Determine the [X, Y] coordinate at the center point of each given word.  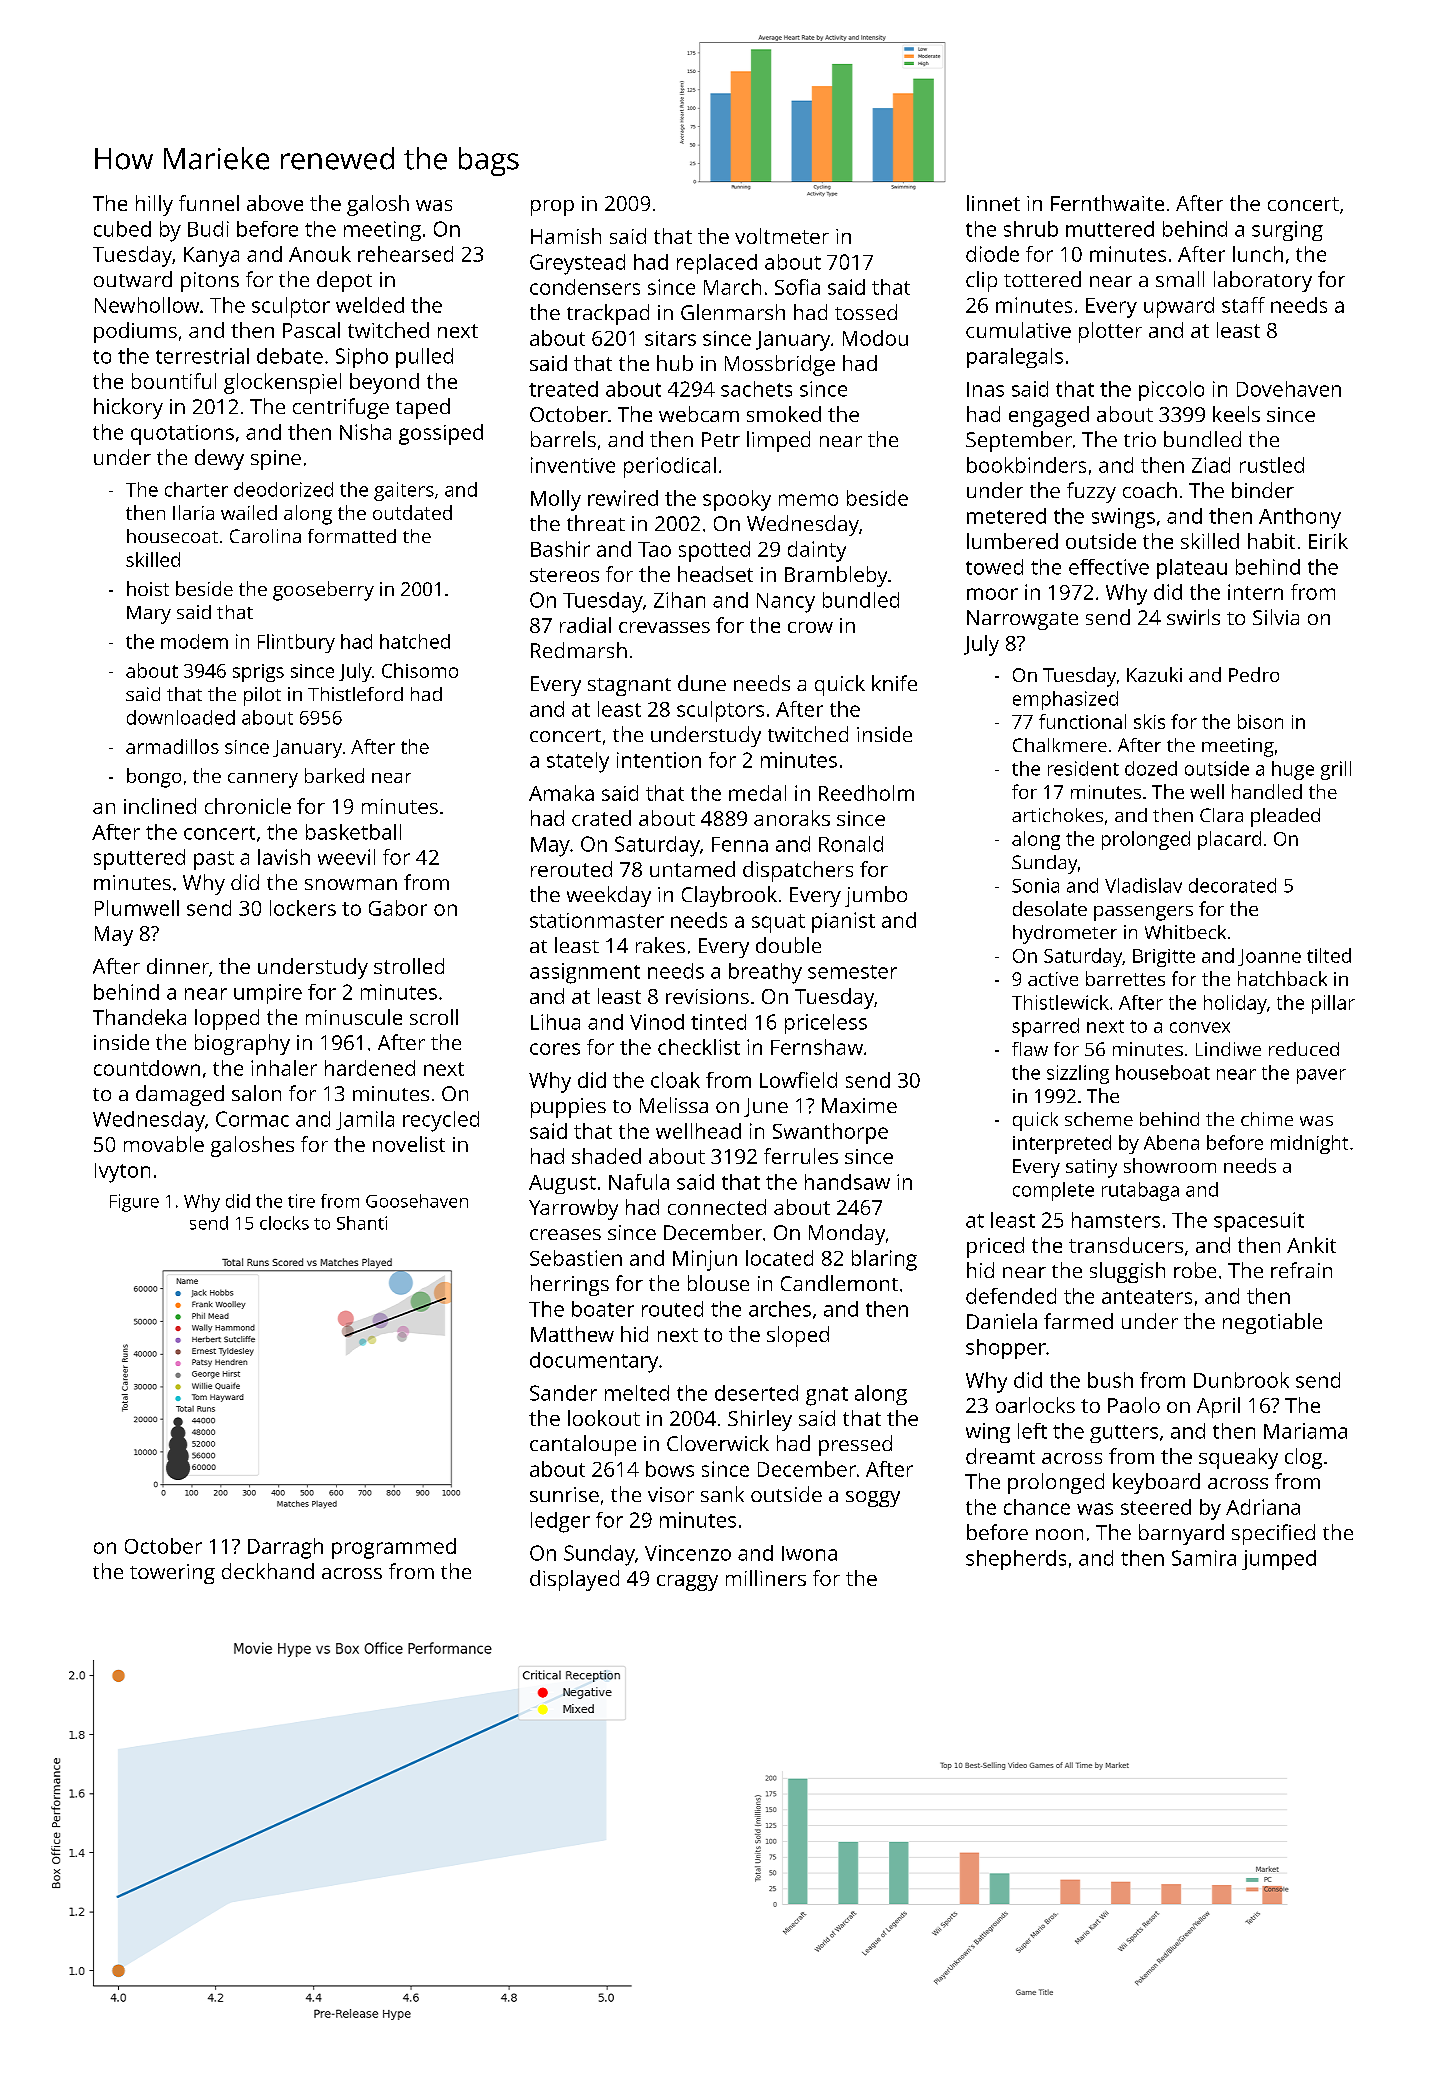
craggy [687, 1583]
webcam [699, 414]
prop [552, 208]
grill [1336, 770]
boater [603, 1309]
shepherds [1016, 1560]
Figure [134, 1203]
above [275, 203]
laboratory [1263, 281]
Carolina [265, 536]
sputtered [139, 859]
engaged [1049, 416]
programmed [394, 1548]
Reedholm [866, 793]
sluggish [1127, 1272]
